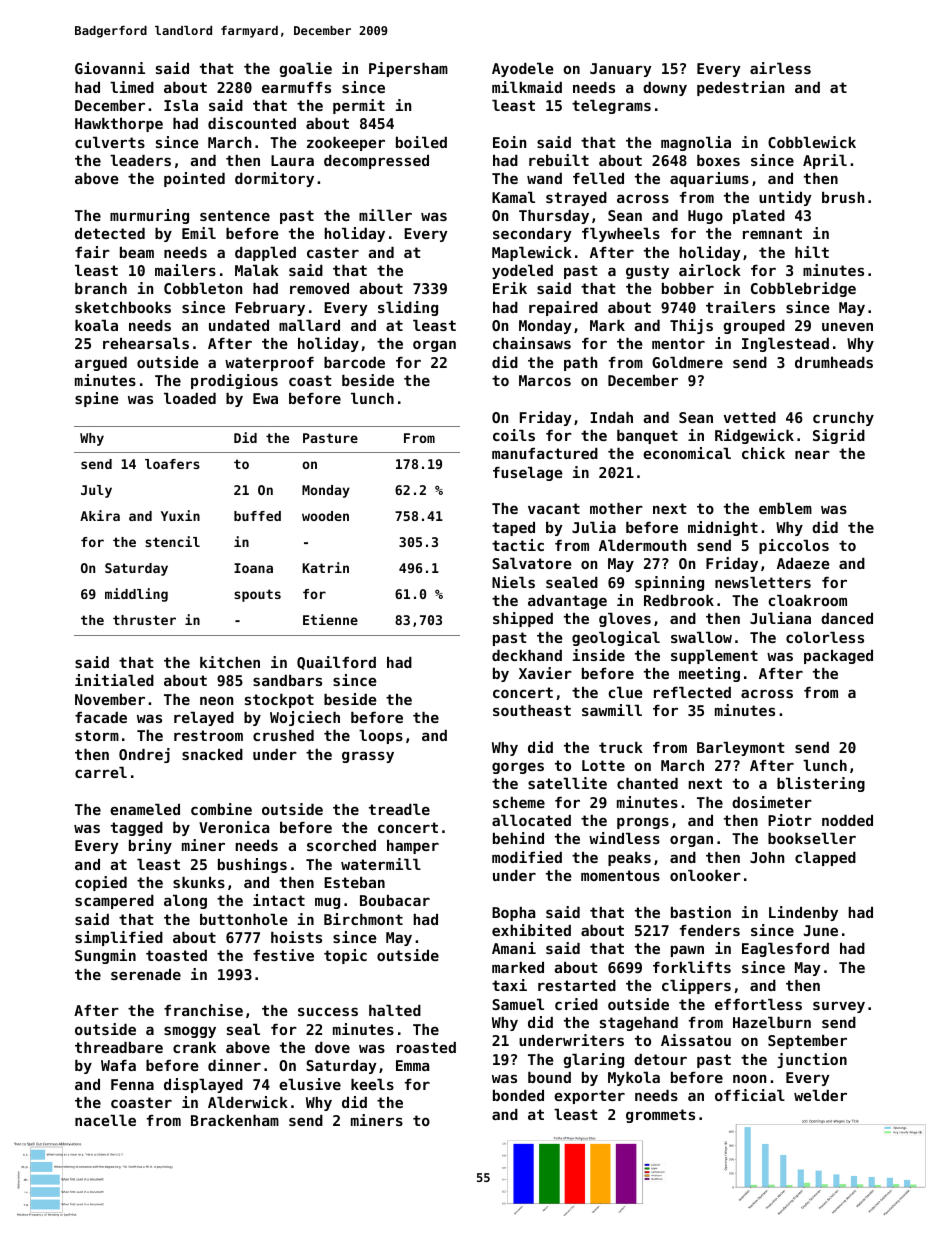 The height and width of the document is (1233, 952). Describe the element at coordinates (514, 948) in the document. I see `Amani` at that location.
